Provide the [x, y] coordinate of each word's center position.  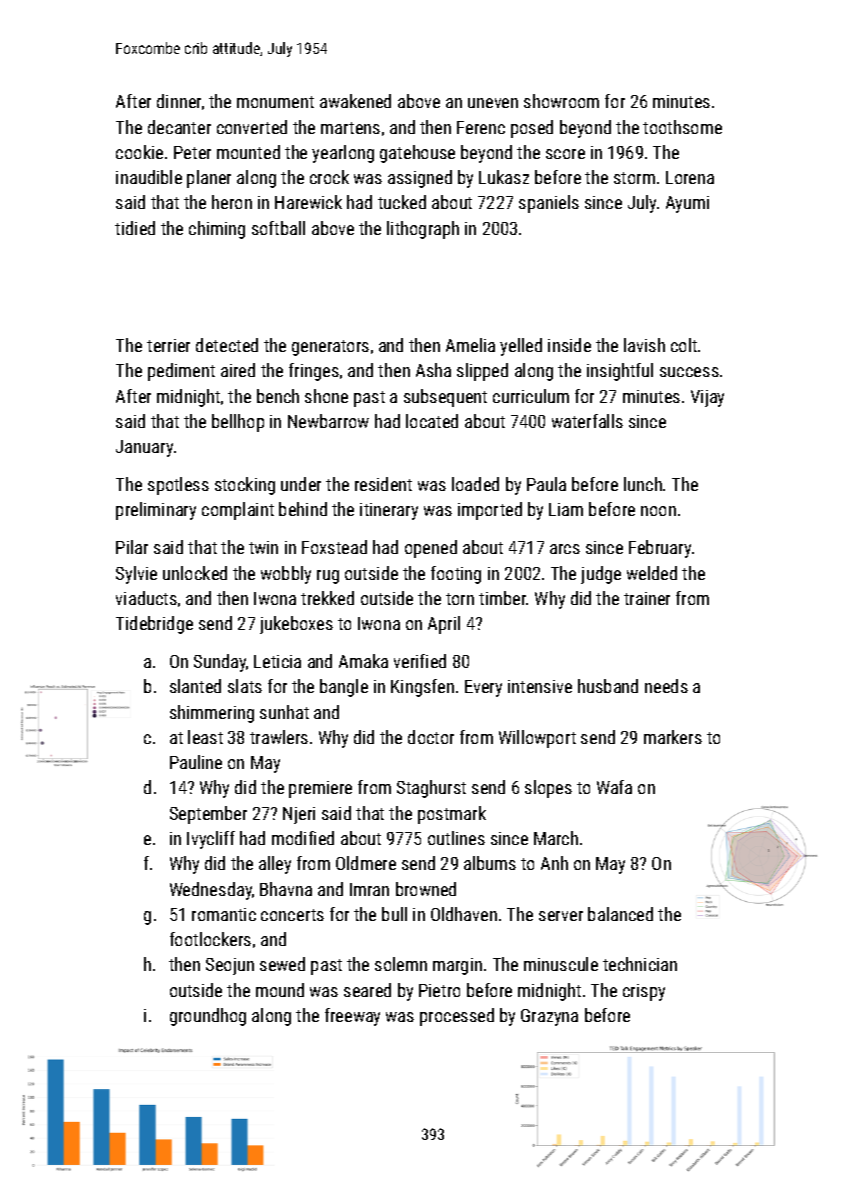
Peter [192, 152]
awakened [355, 101]
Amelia [470, 345]
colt [684, 345]
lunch [643, 484]
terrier [168, 345]
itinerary [389, 511]
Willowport [537, 739]
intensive [540, 686]
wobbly [286, 575]
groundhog [208, 1017]
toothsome [682, 127]
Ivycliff [211, 840]
